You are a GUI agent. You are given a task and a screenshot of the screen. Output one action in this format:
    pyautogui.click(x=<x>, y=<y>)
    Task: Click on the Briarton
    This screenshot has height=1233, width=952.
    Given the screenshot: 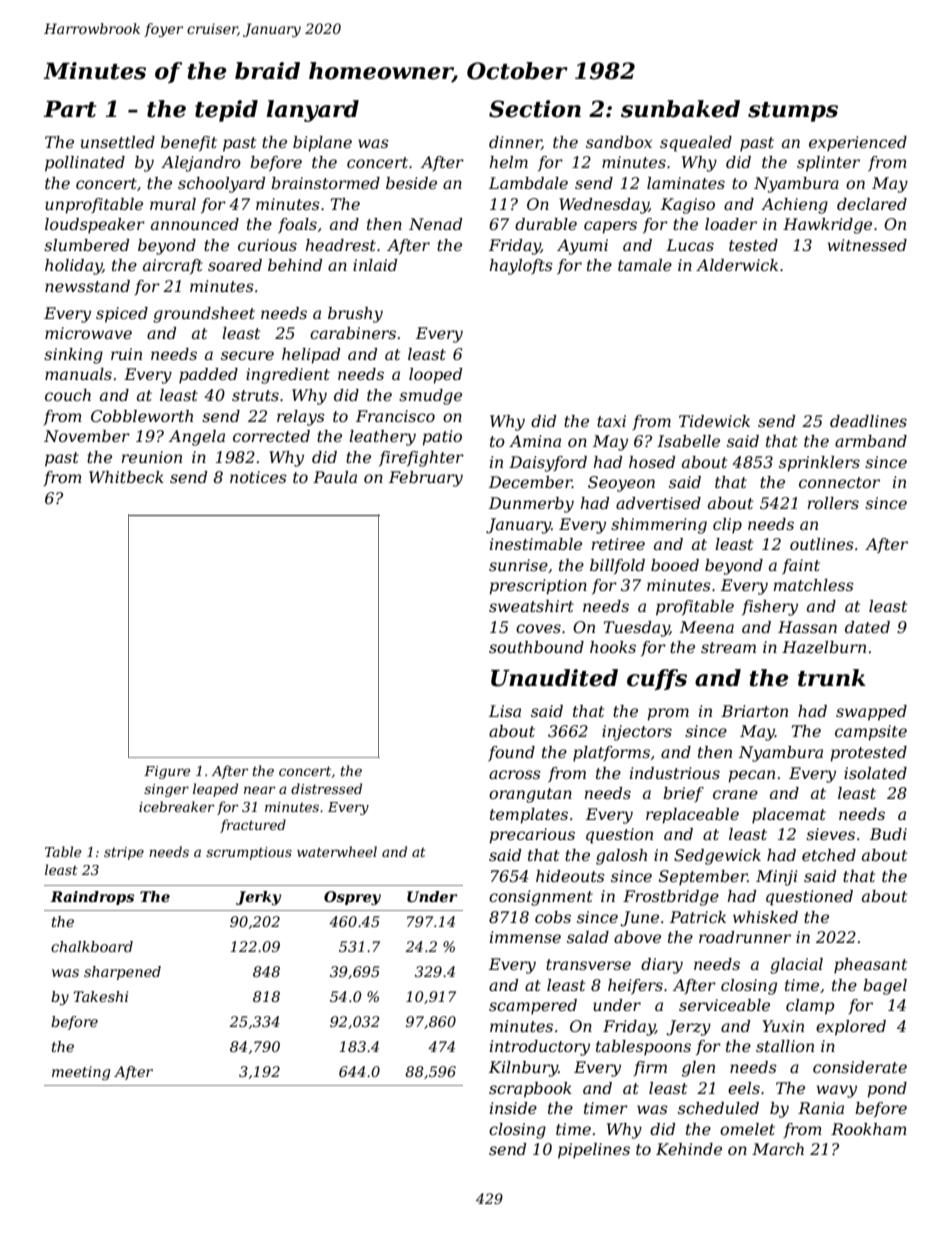 What is the action you would take?
    pyautogui.click(x=754, y=711)
